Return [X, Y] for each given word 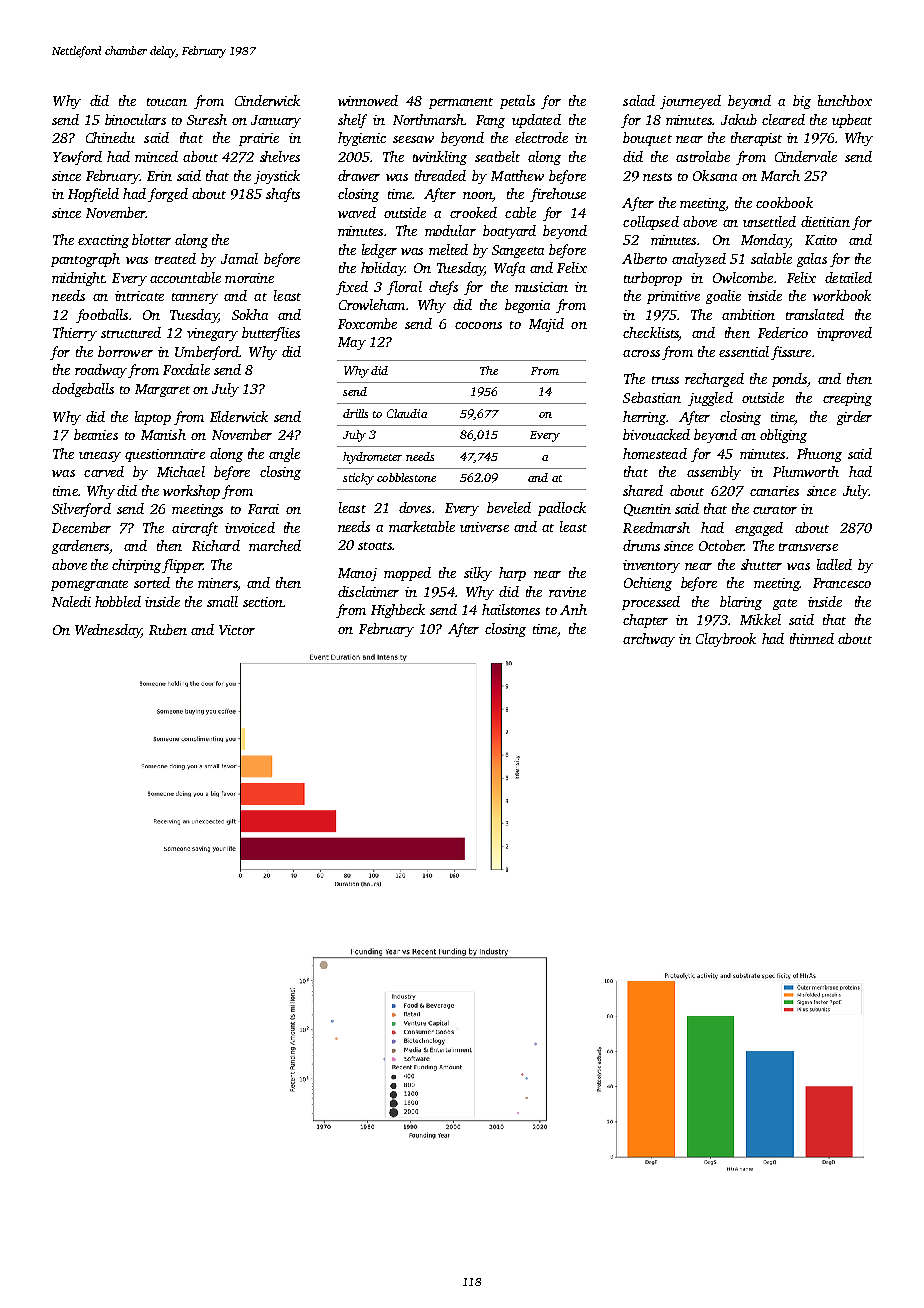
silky [478, 574]
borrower [125, 351]
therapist [756, 139]
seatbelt [497, 156]
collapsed [651, 223]
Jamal [239, 258]
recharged [714, 380]
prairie [259, 139]
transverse [808, 547]
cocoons [478, 325]
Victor [237, 630]
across [641, 353]
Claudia [407, 413]
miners [217, 583]
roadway [101, 371]
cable [520, 212]
